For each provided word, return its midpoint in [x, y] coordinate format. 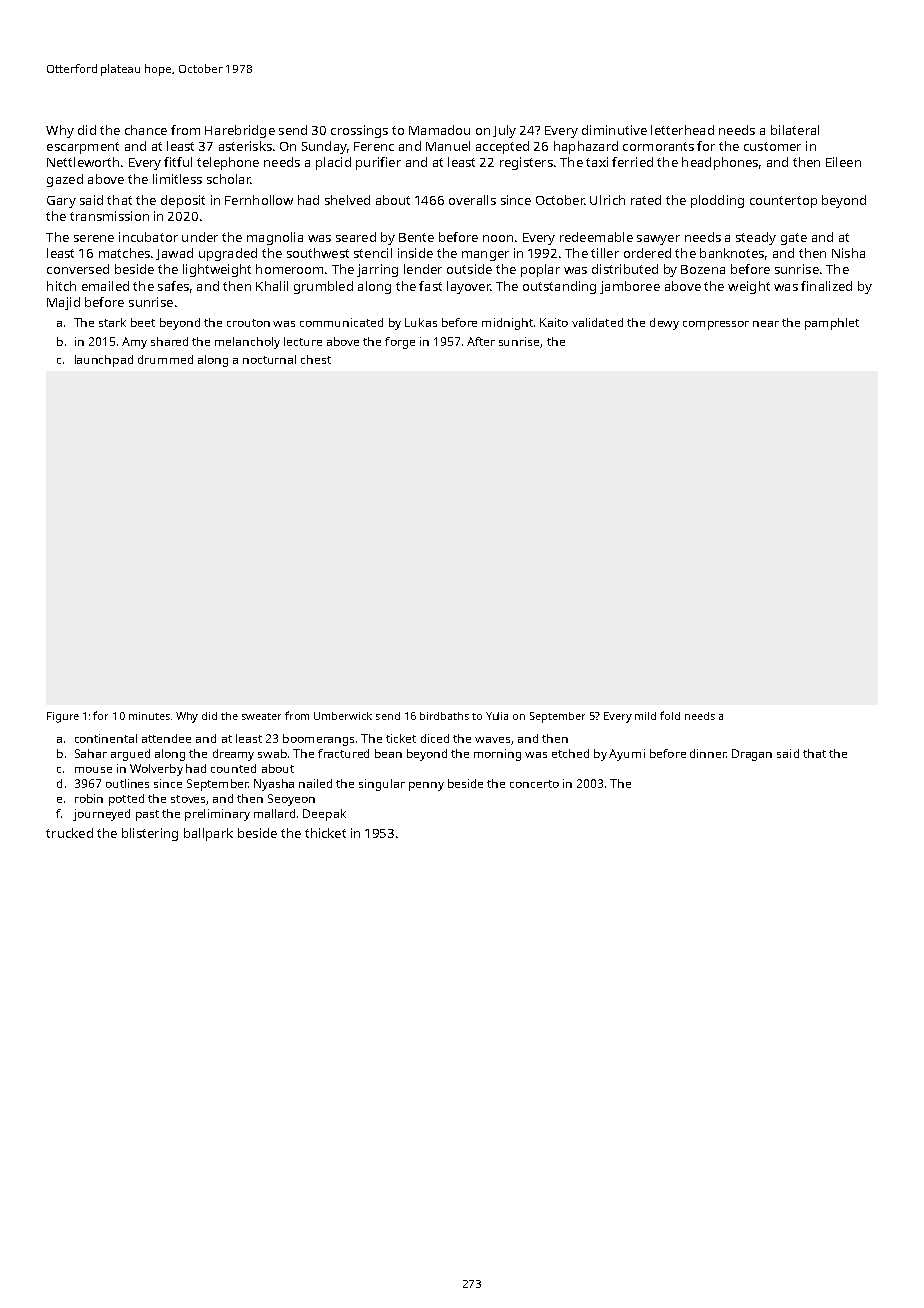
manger [485, 256]
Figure [63, 717]
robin [89, 798]
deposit [183, 201]
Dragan [752, 755]
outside [469, 269]
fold [670, 715]
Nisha [848, 253]
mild [645, 716]
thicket [325, 833]
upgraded [228, 254]
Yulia [497, 716]
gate [794, 239]
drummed [165, 359]
